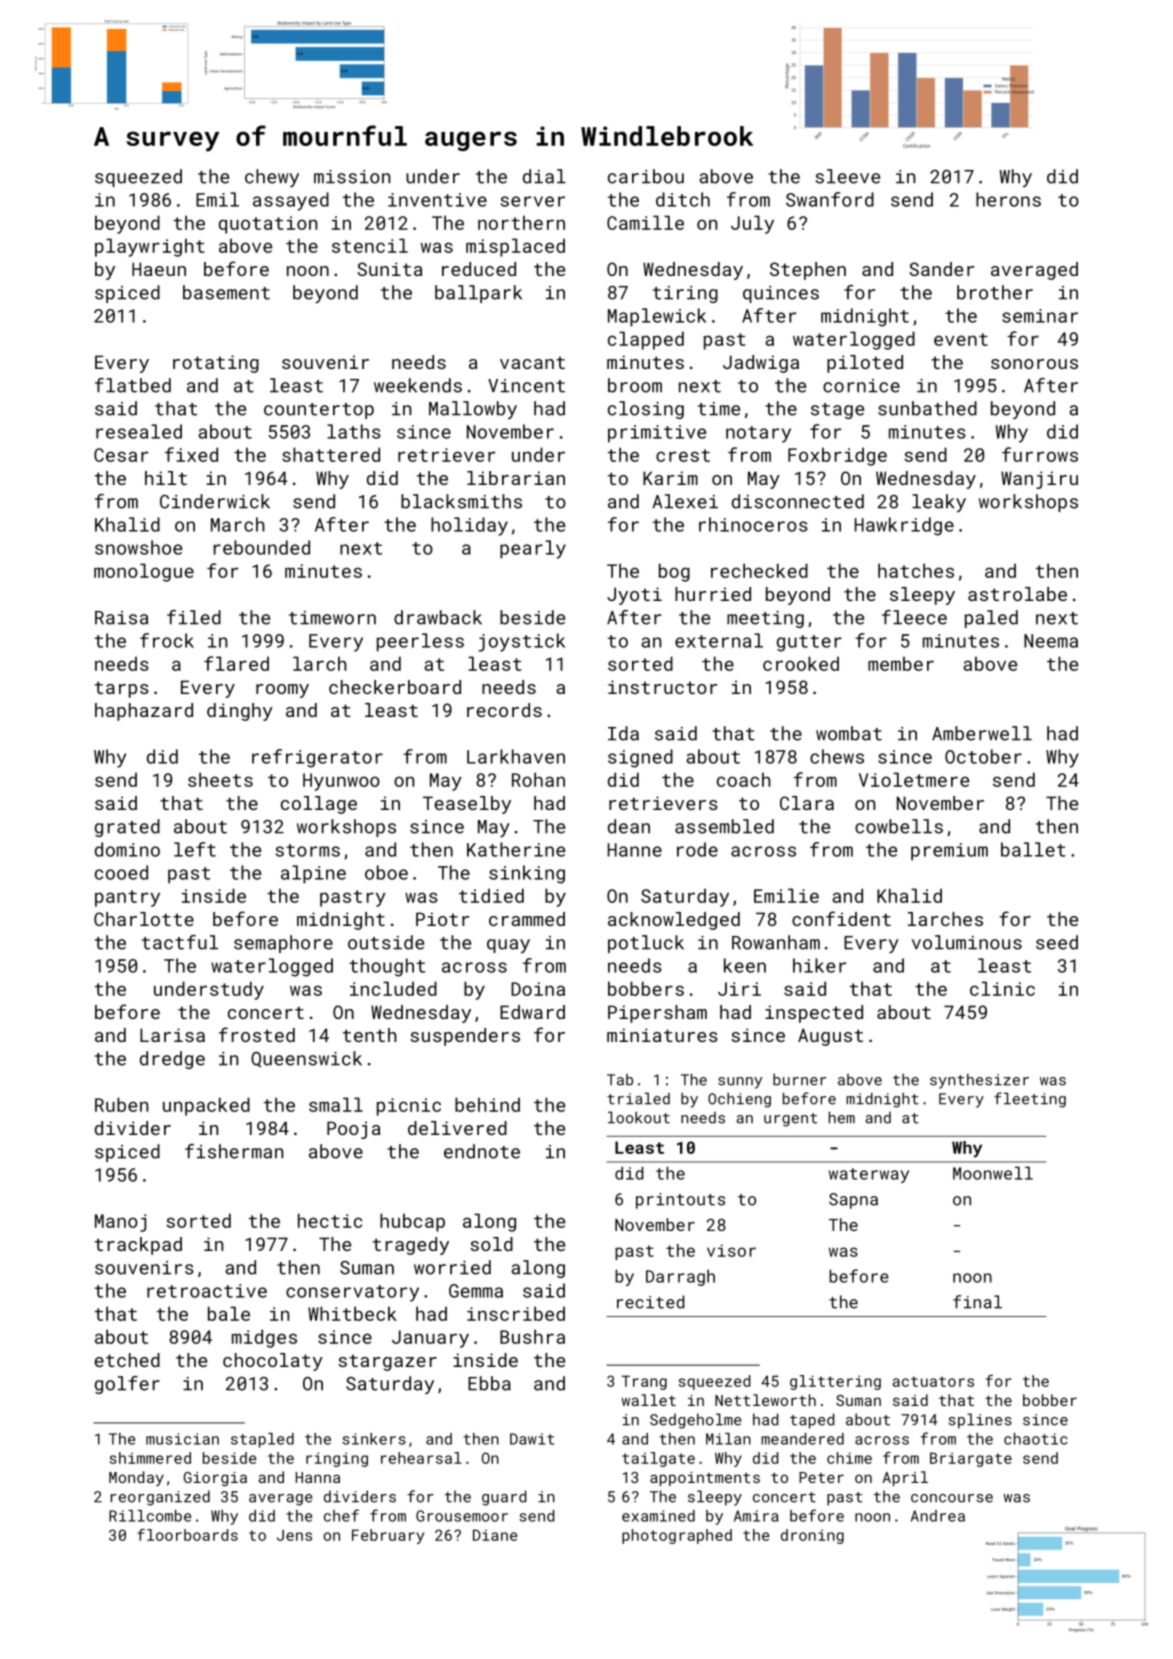 This screenshot has height=1659, width=1173. I want to click on misplaced, so click(515, 247).
